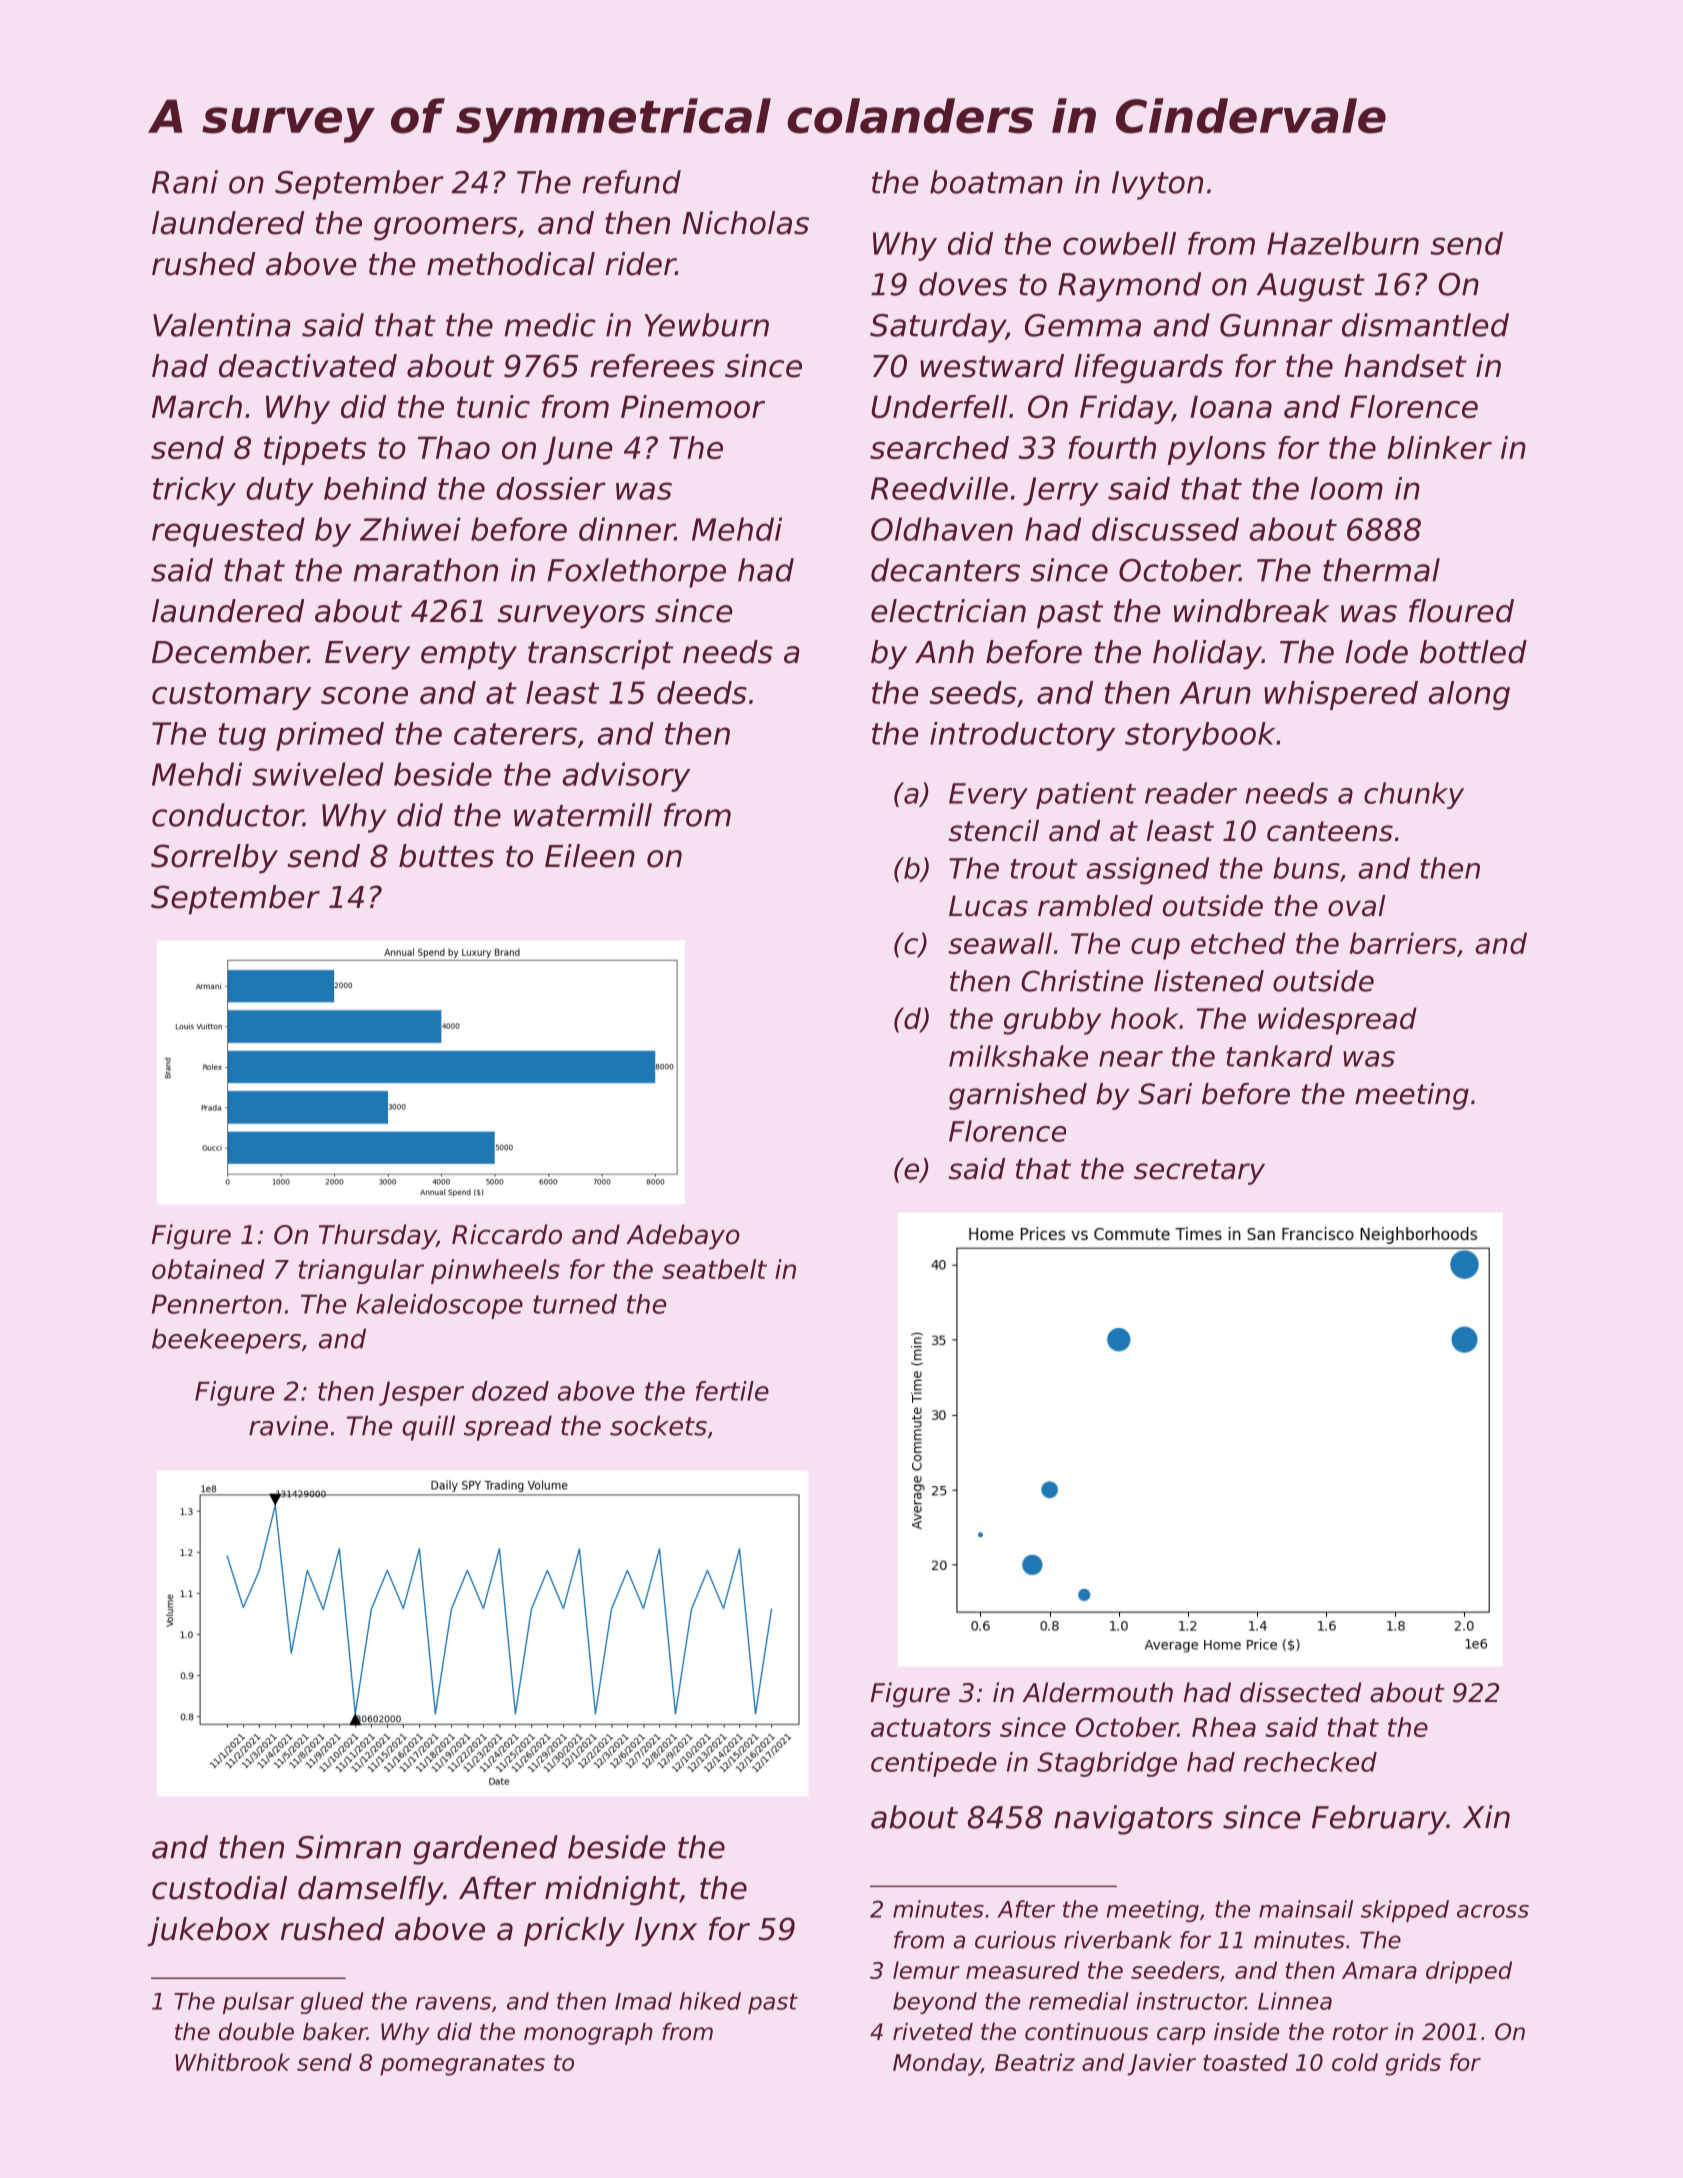  I want to click on secretary, so click(1199, 1172).
